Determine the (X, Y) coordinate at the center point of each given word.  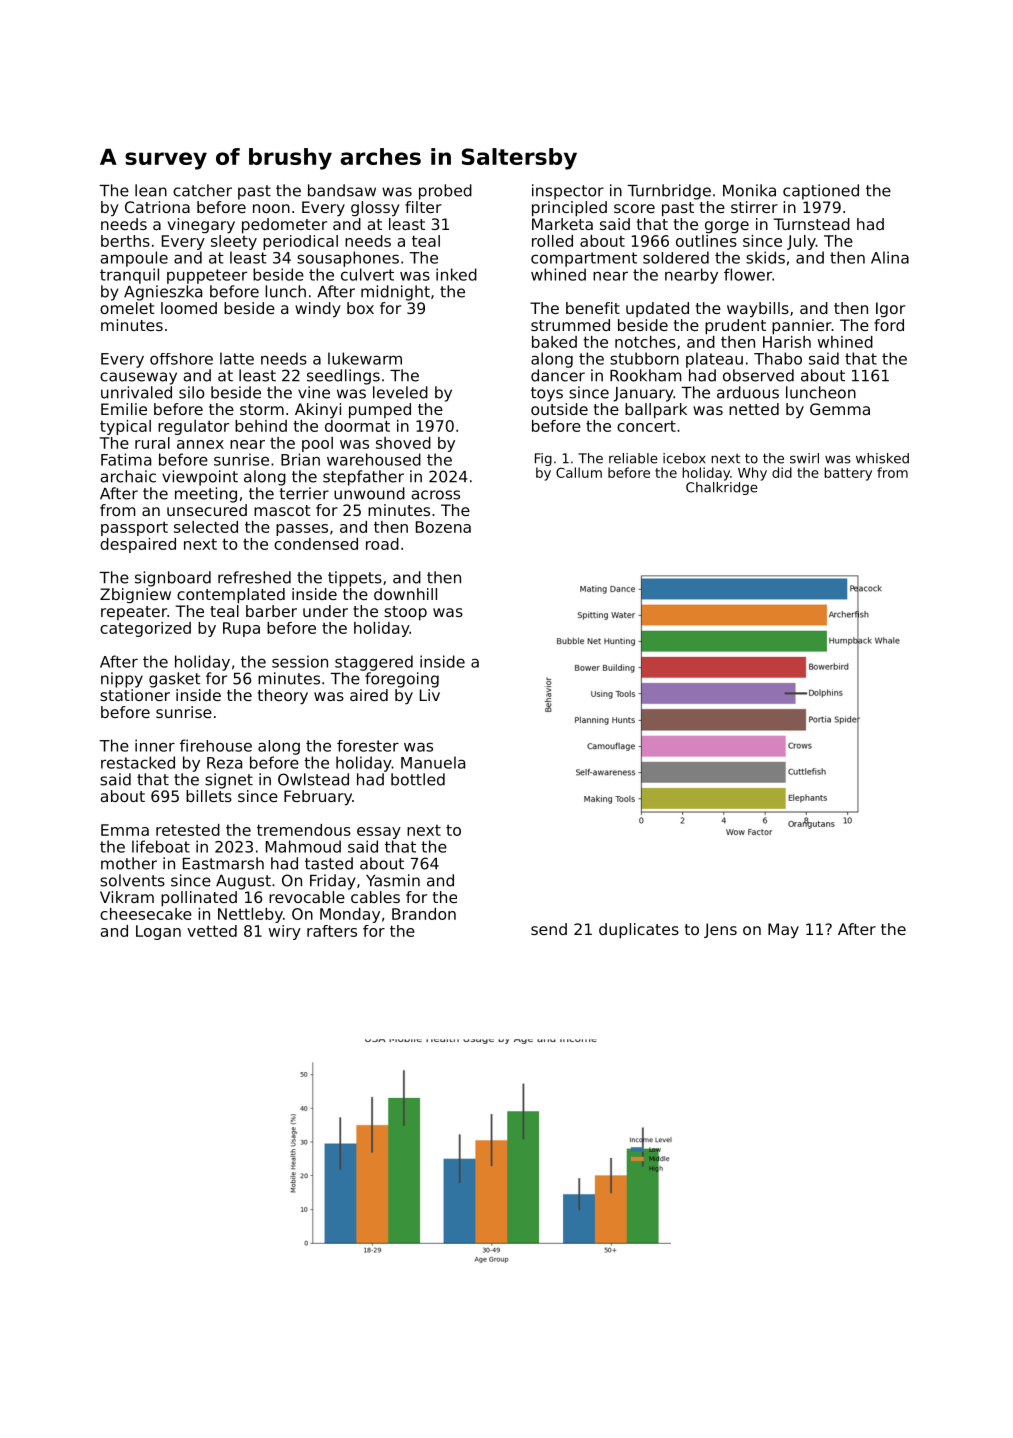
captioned (821, 192)
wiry (285, 932)
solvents (132, 880)
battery (848, 474)
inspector (568, 192)
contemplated (231, 596)
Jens (720, 930)
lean (151, 190)
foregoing (402, 680)
